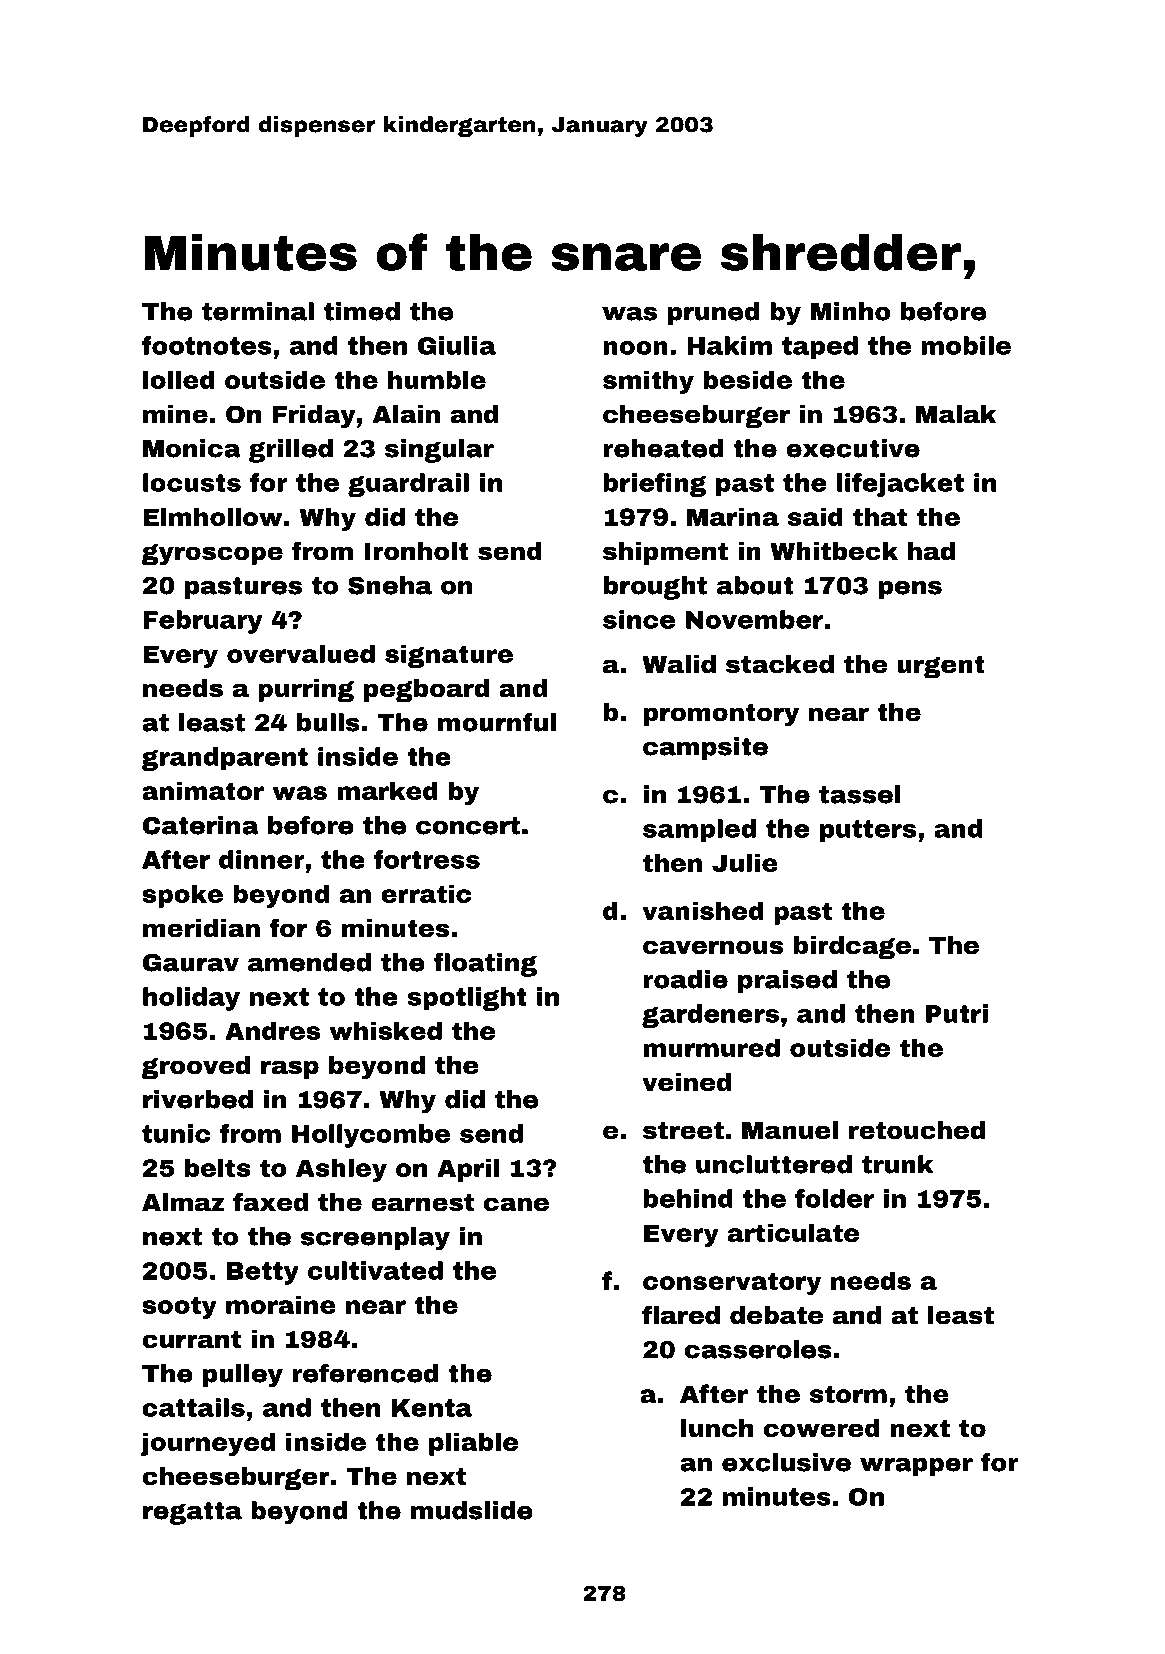 The height and width of the image is (1654, 1165). What do you see at coordinates (710, 1016) in the image?
I see `gardeners` at bounding box center [710, 1016].
